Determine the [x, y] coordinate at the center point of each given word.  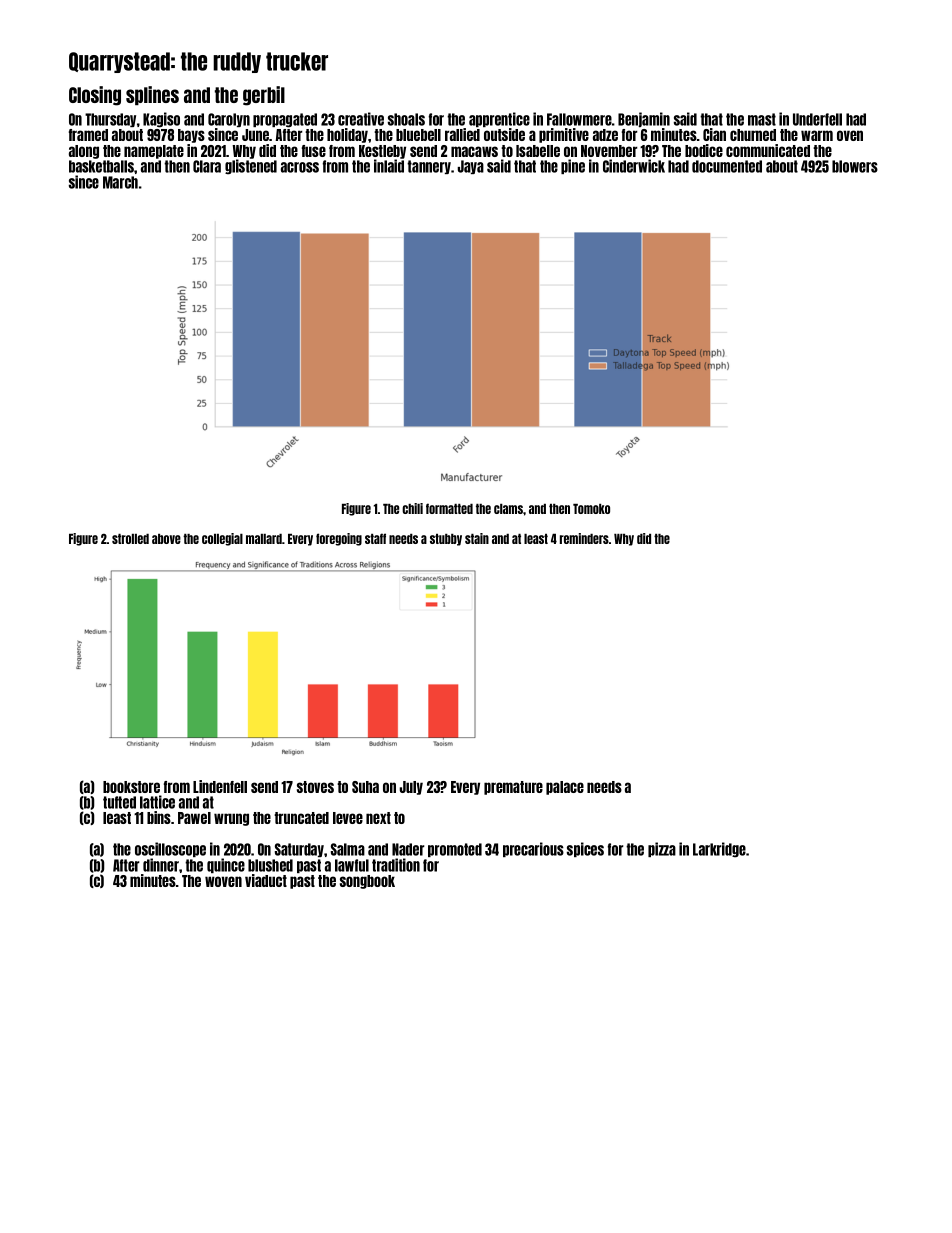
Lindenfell [220, 786]
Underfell [817, 119]
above [166, 539]
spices [585, 849]
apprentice [499, 119]
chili [412, 508]
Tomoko [591, 509]
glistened [251, 167]
